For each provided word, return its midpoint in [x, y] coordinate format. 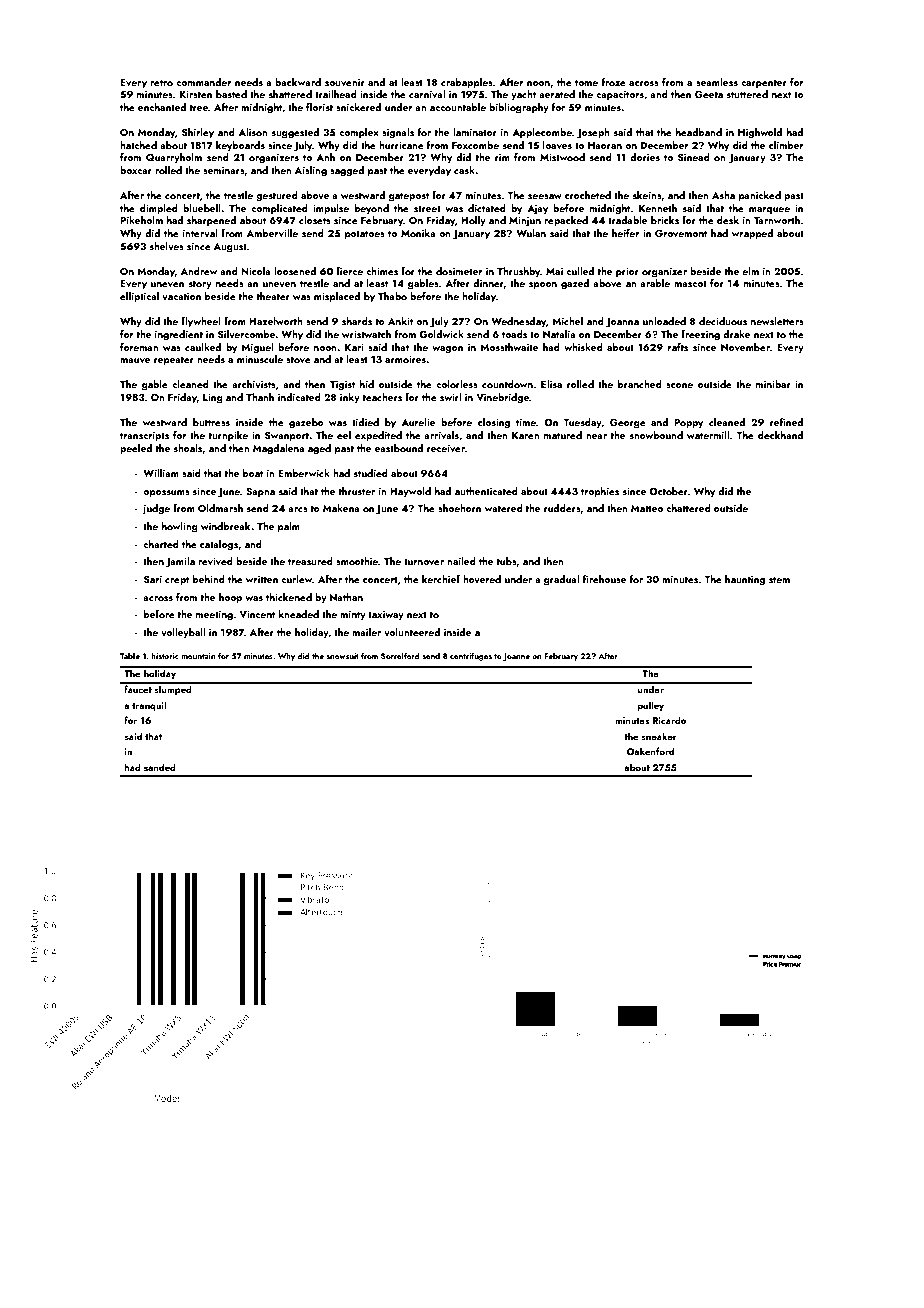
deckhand [780, 435]
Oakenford [650, 751]
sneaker [659, 736]
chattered [688, 508]
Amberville [272, 233]
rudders [562, 508]
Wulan [531, 233]
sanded [160, 767]
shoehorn [459, 508]
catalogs [219, 545]
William [161, 473]
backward [298, 82]
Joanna [622, 323]
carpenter [764, 83]
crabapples [467, 83]
